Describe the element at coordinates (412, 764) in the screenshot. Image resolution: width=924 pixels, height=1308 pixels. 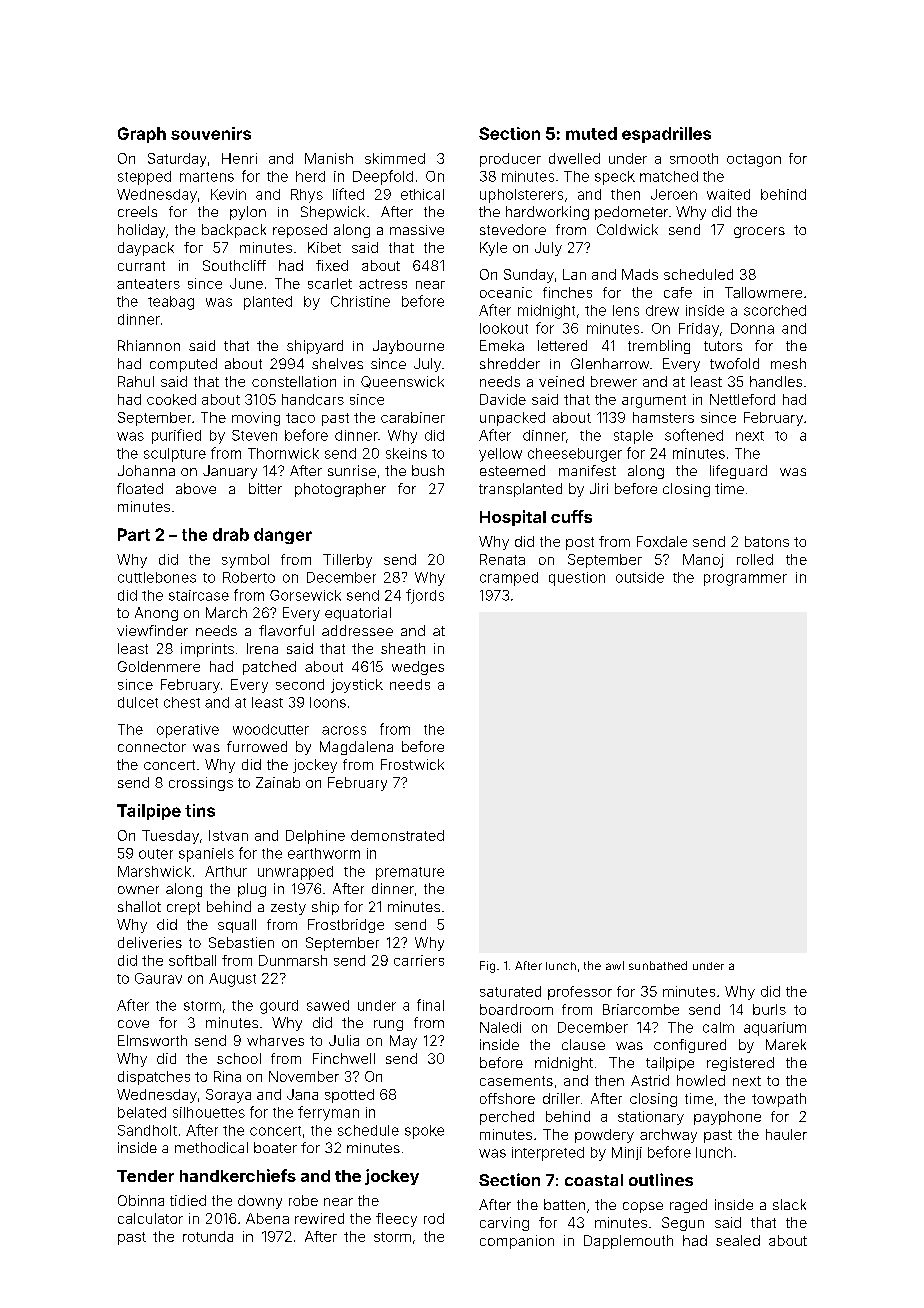
I see `Frostwick` at that location.
